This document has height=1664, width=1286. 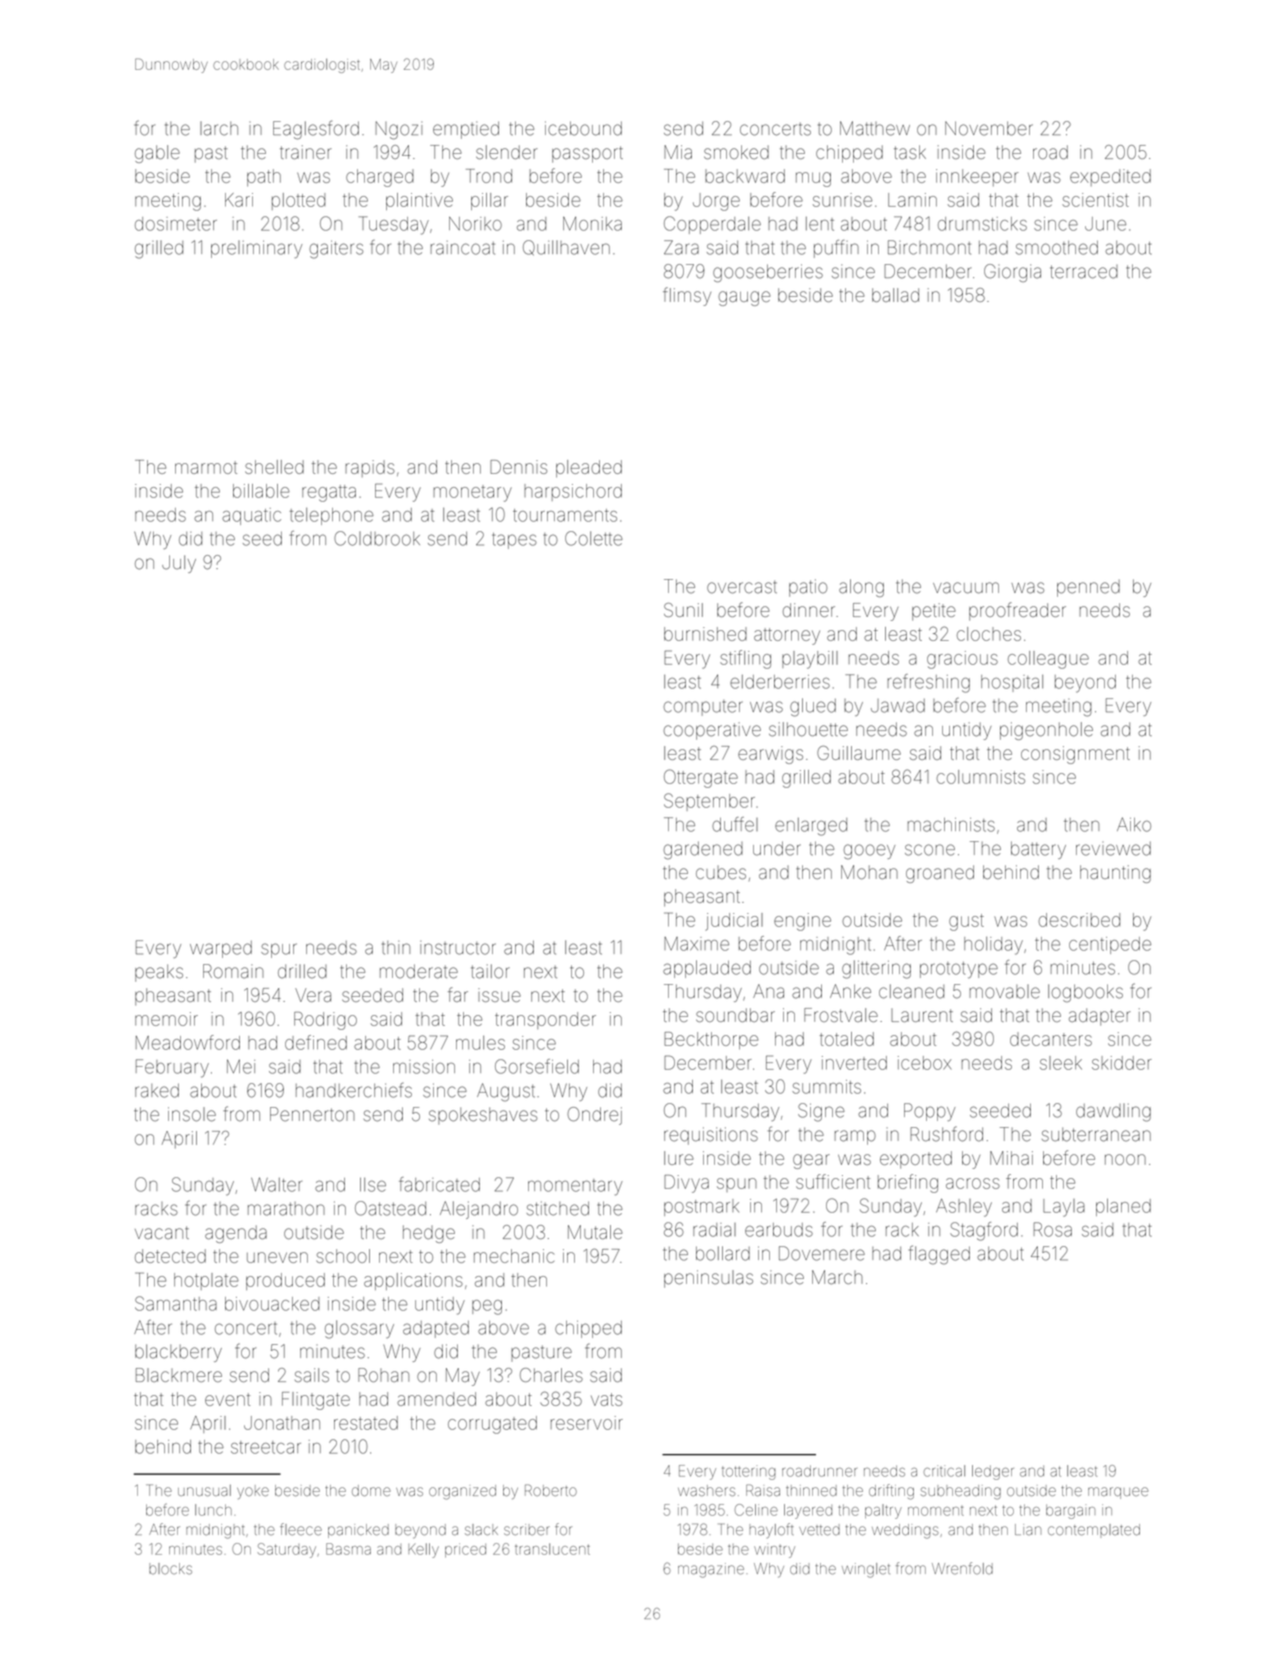 I want to click on larch, so click(x=219, y=129).
